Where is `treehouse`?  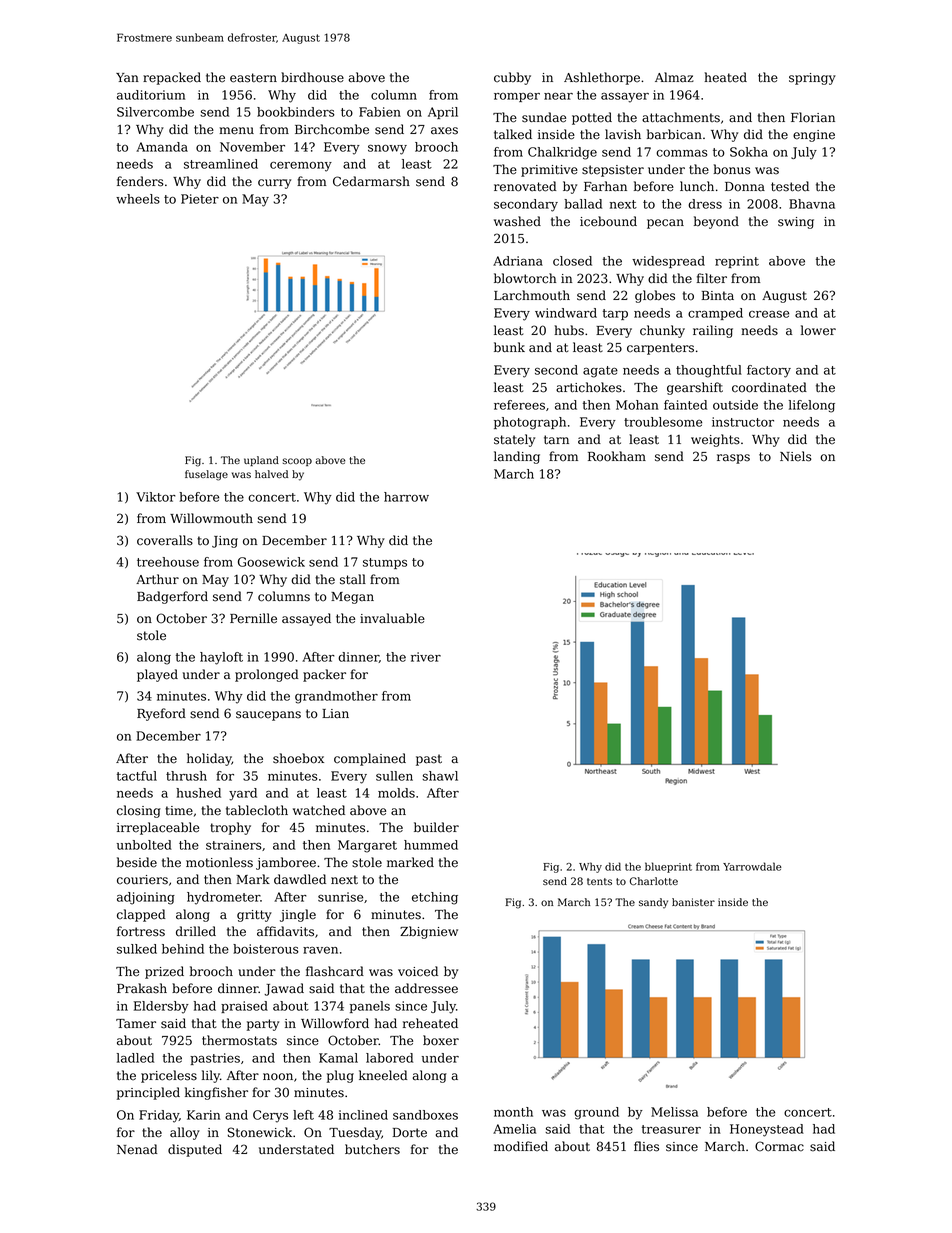 treehouse is located at coordinates (168, 562).
